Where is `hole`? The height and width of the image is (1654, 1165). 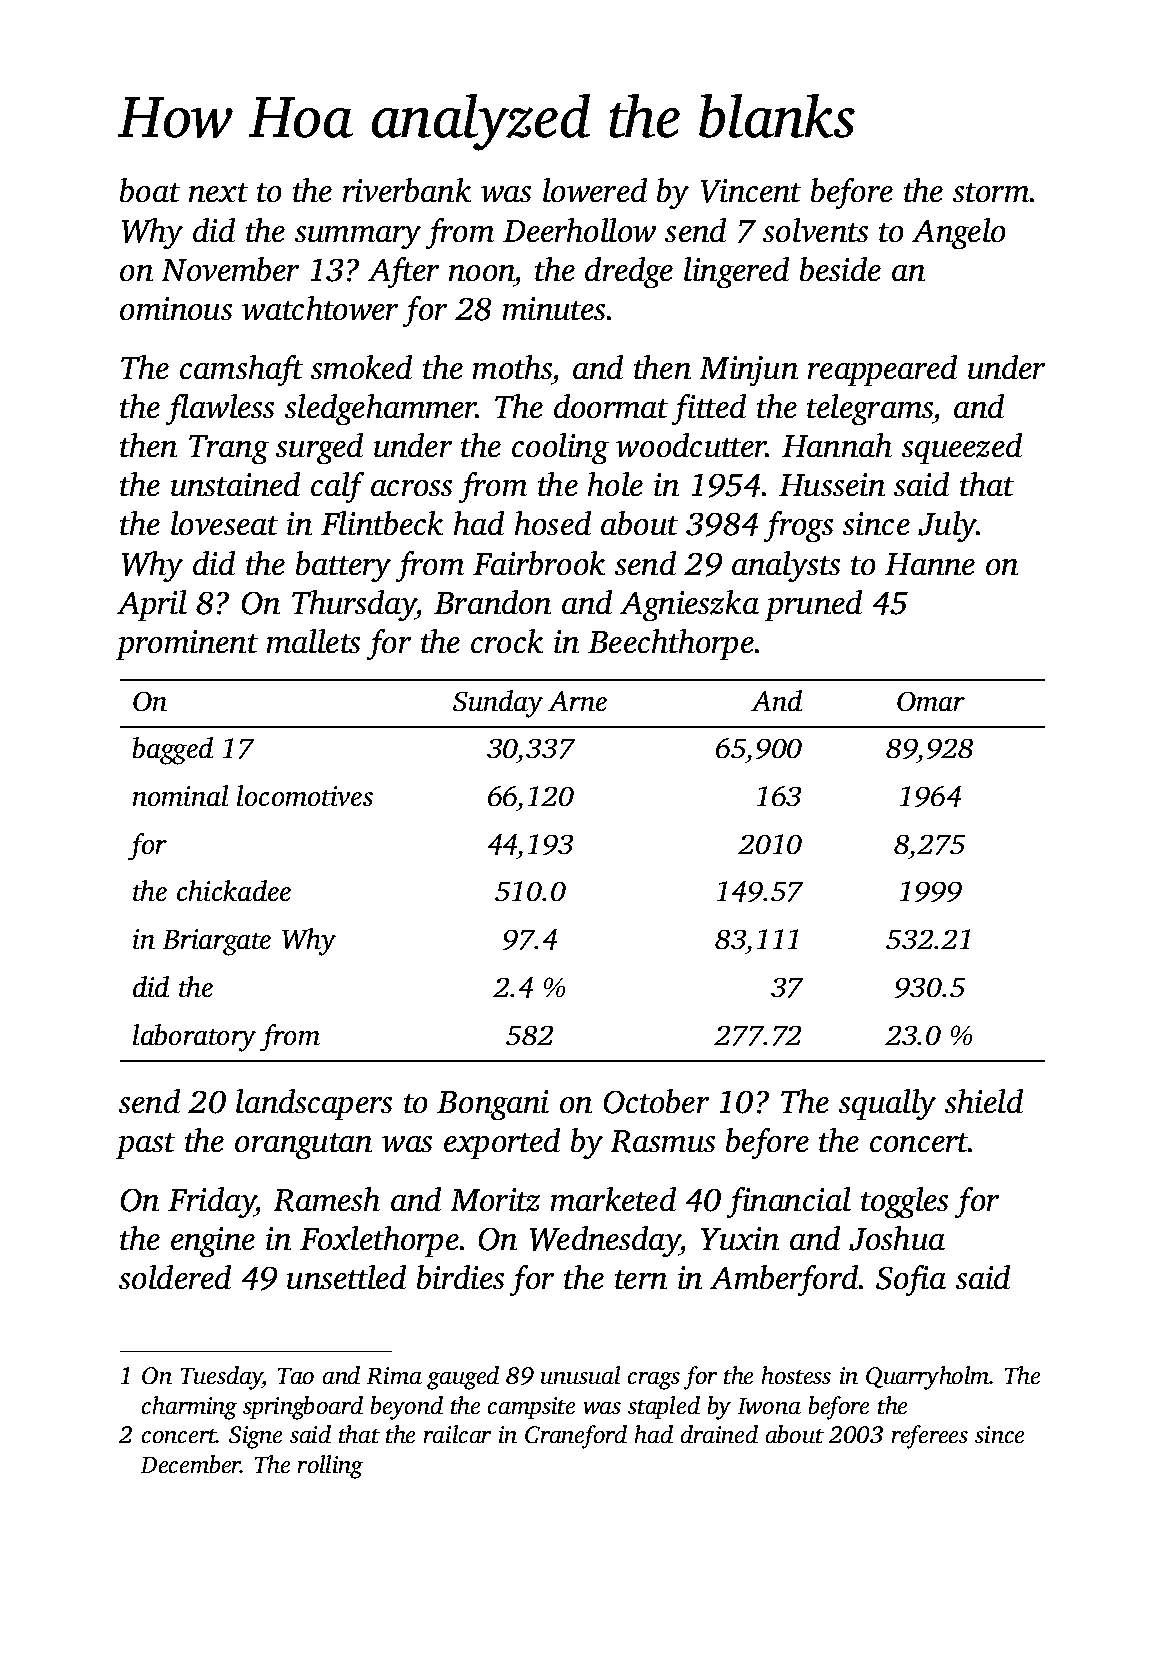 hole is located at coordinates (615, 484).
